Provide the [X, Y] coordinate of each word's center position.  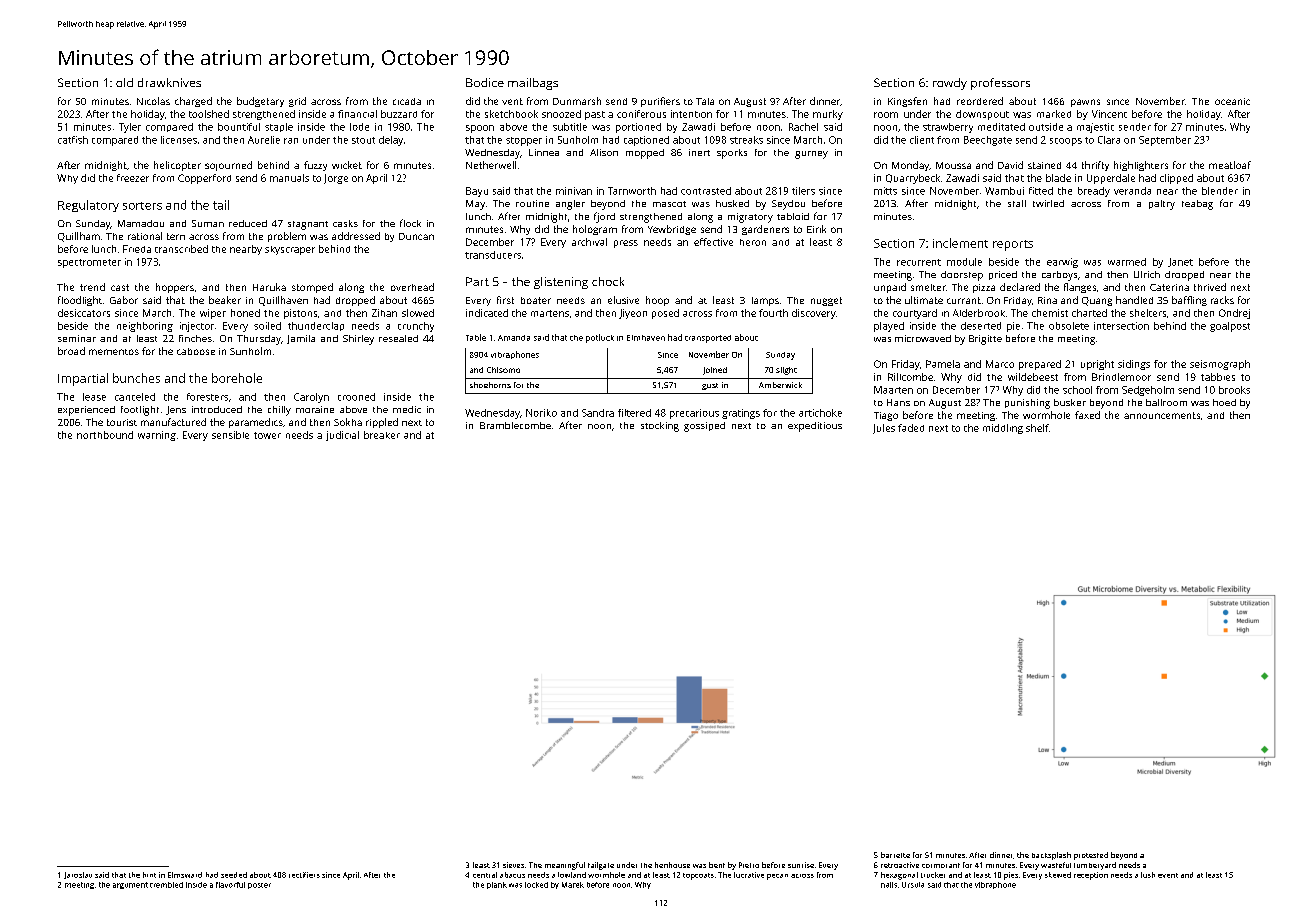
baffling [1189, 301]
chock [608, 281]
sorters [142, 206]
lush [1148, 875]
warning [157, 436]
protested [1091, 856]
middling [1003, 429]
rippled [382, 423]
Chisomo [503, 370]
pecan [777, 877]
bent [717, 865]
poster [259, 886]
